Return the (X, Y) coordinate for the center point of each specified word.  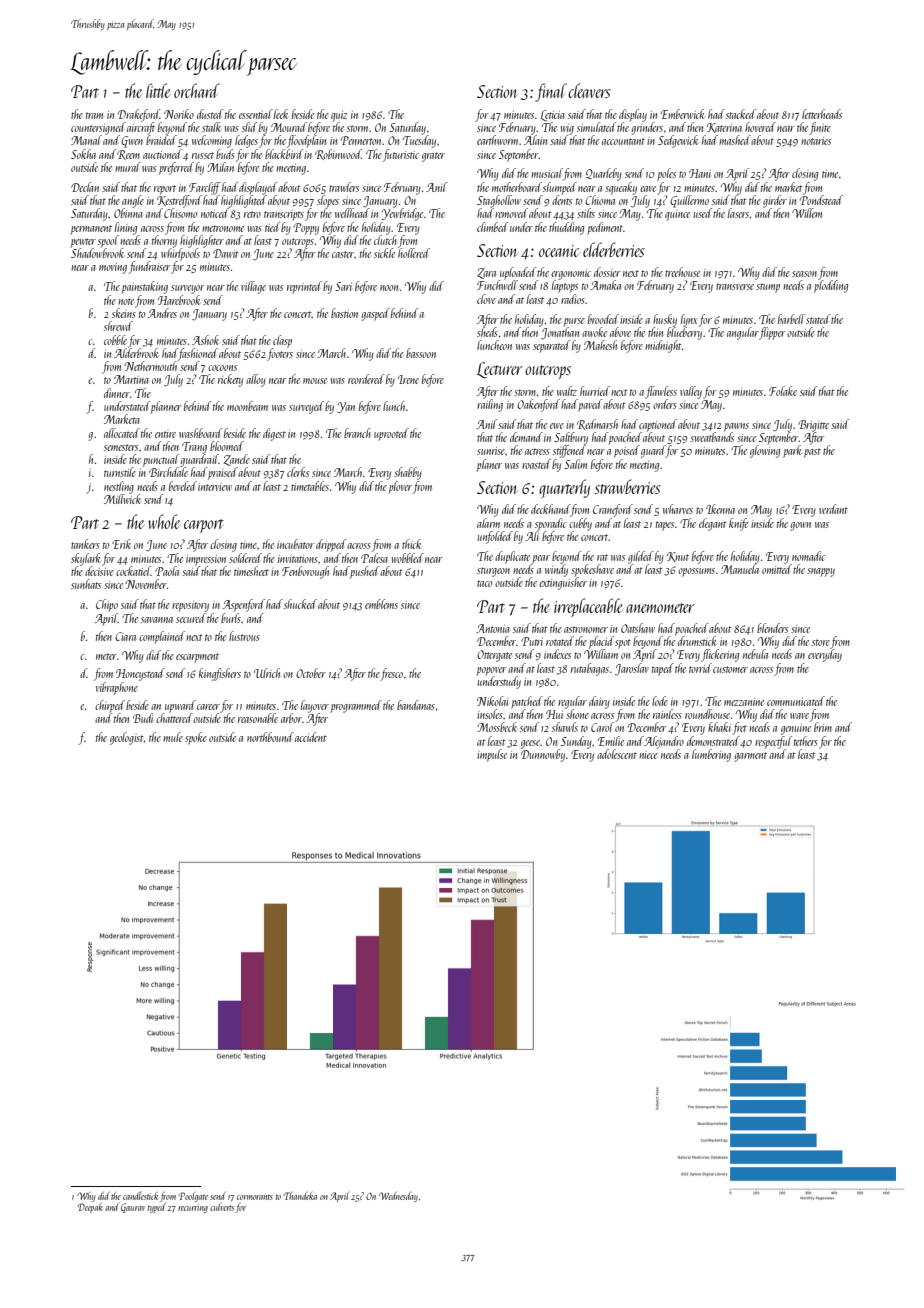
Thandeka (300, 1196)
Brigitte (813, 426)
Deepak (90, 1208)
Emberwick (683, 114)
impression (206, 560)
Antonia (493, 628)
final (551, 92)
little (158, 90)
